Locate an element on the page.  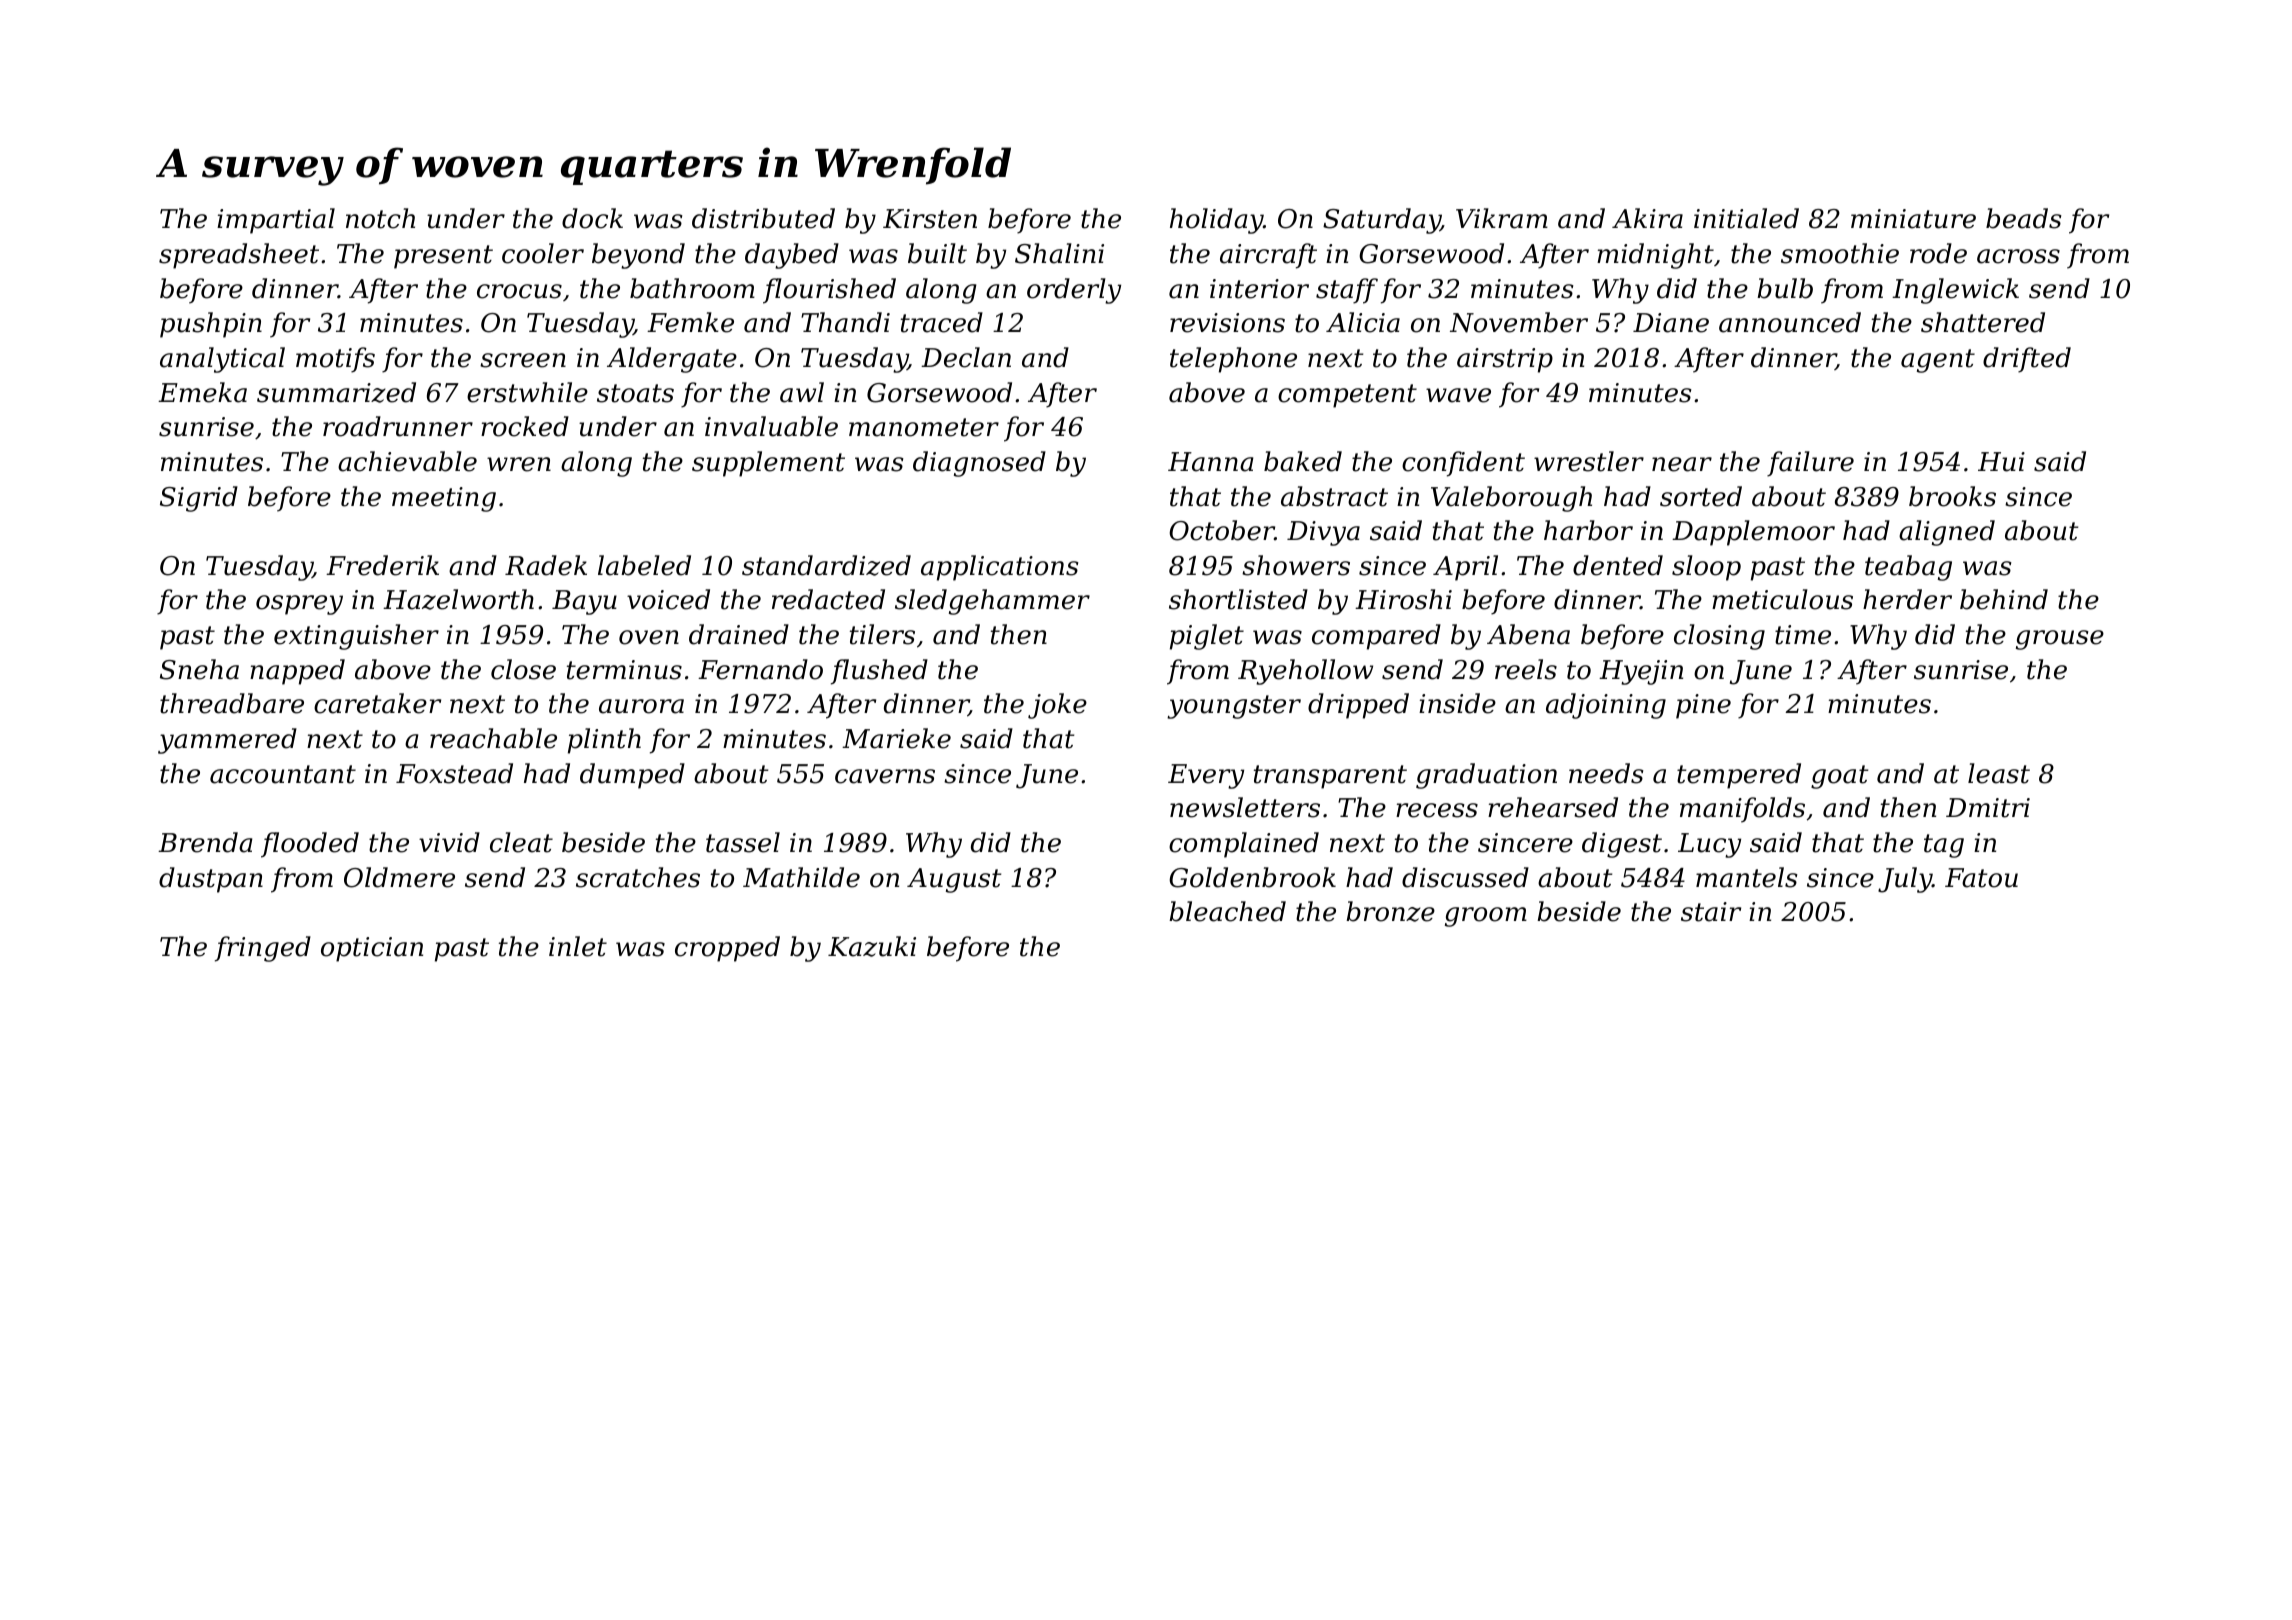
reels is located at coordinates (1526, 669).
